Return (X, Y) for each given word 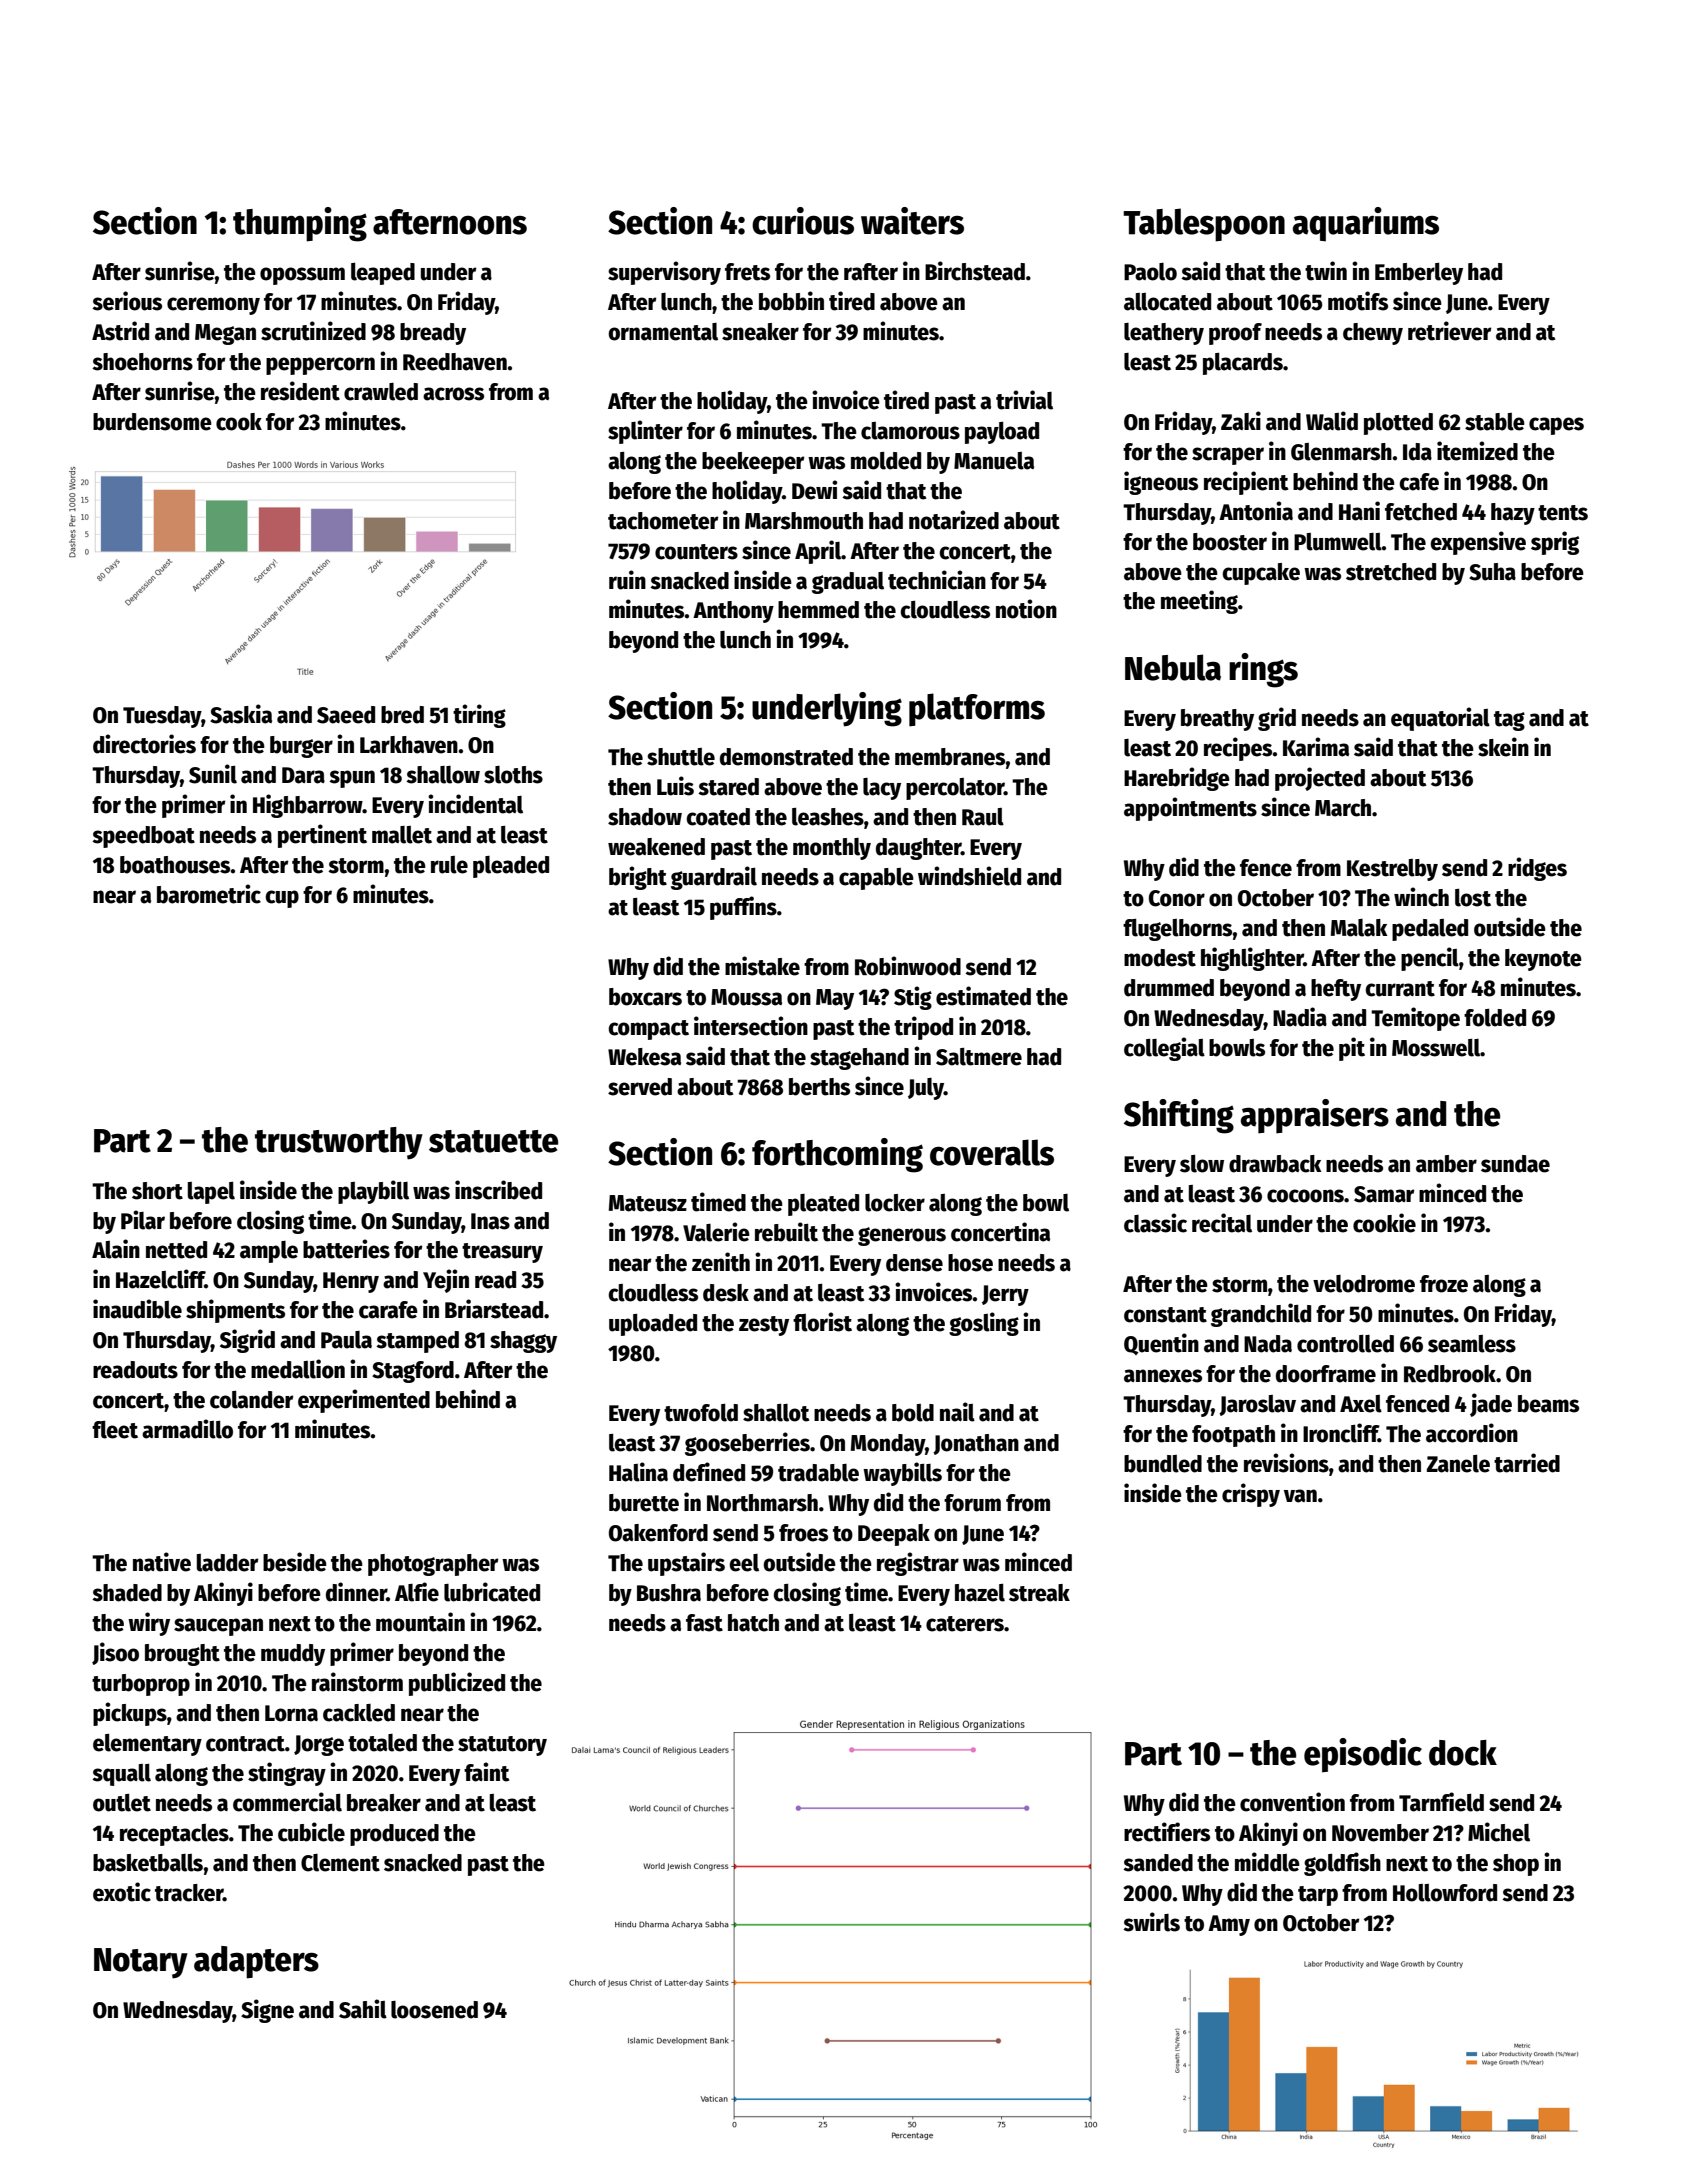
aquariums (1366, 224)
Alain (116, 1249)
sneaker (760, 332)
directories (144, 744)
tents (1563, 513)
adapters (256, 1962)
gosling (984, 1324)
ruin (627, 580)
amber (1446, 1164)
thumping (300, 224)
